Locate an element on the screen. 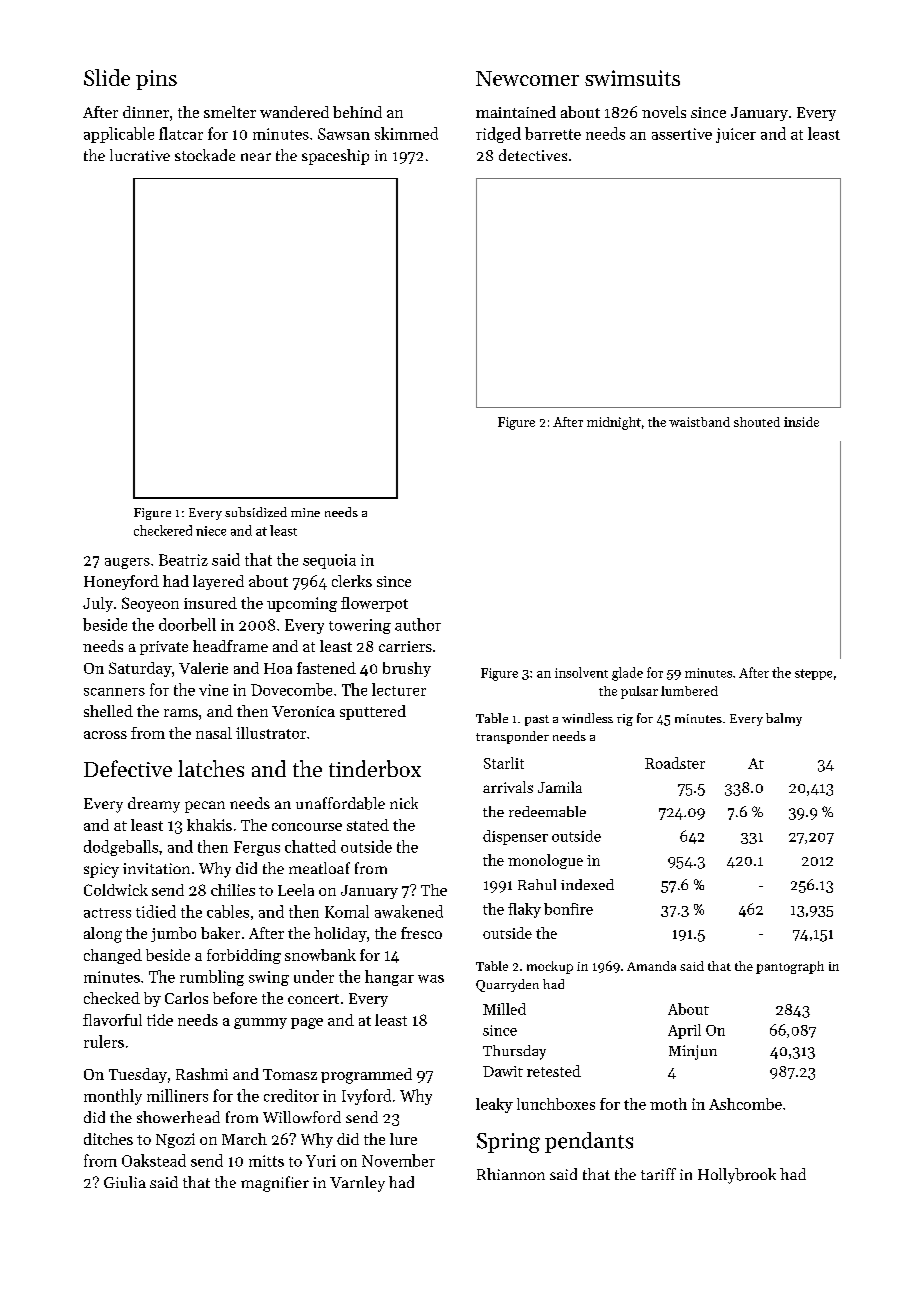 The height and width of the screenshot is (1308, 924). juicer is located at coordinates (736, 135).
